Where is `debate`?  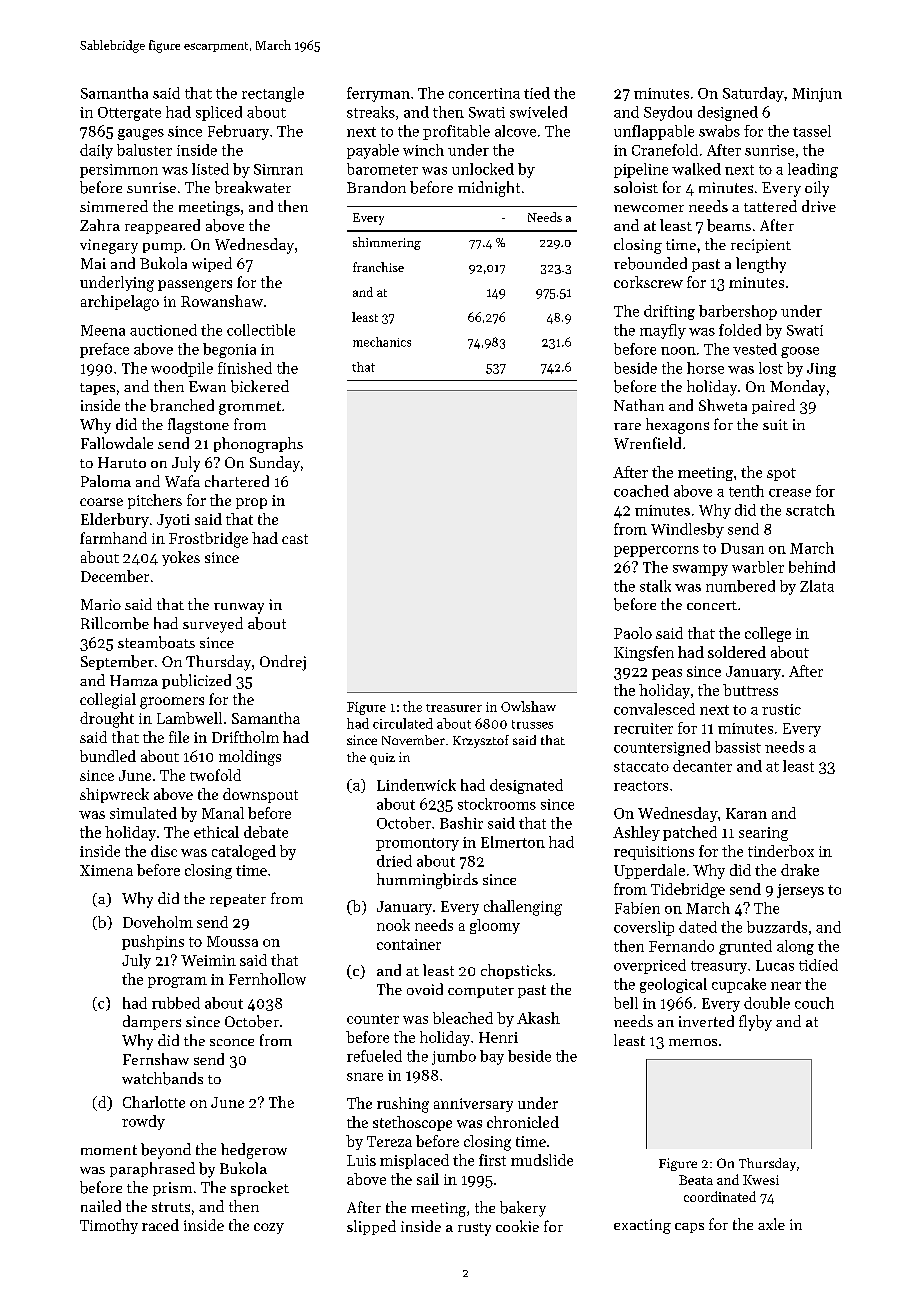 debate is located at coordinates (266, 832).
